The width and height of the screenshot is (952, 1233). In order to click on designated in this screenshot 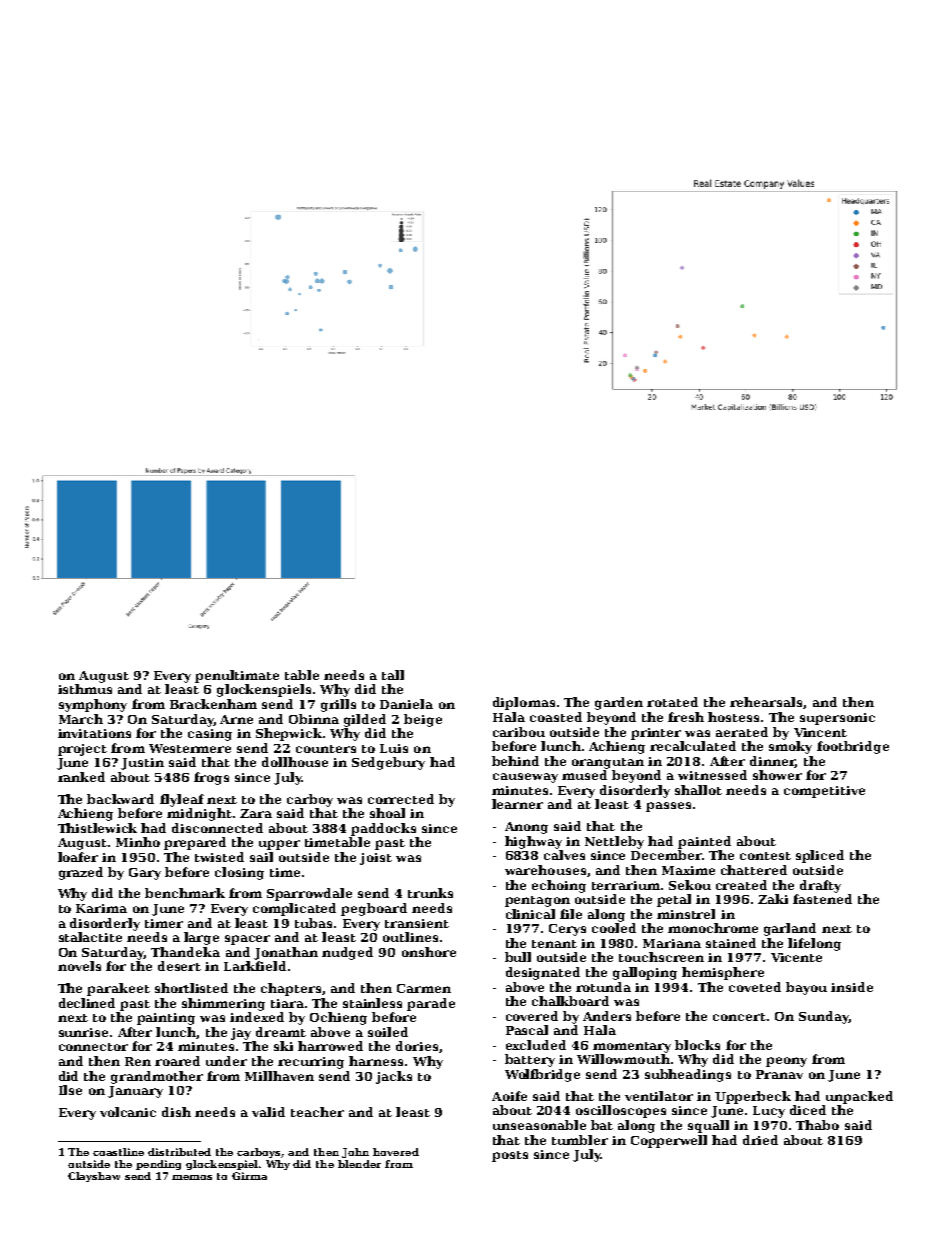, I will do `click(543, 973)`.
